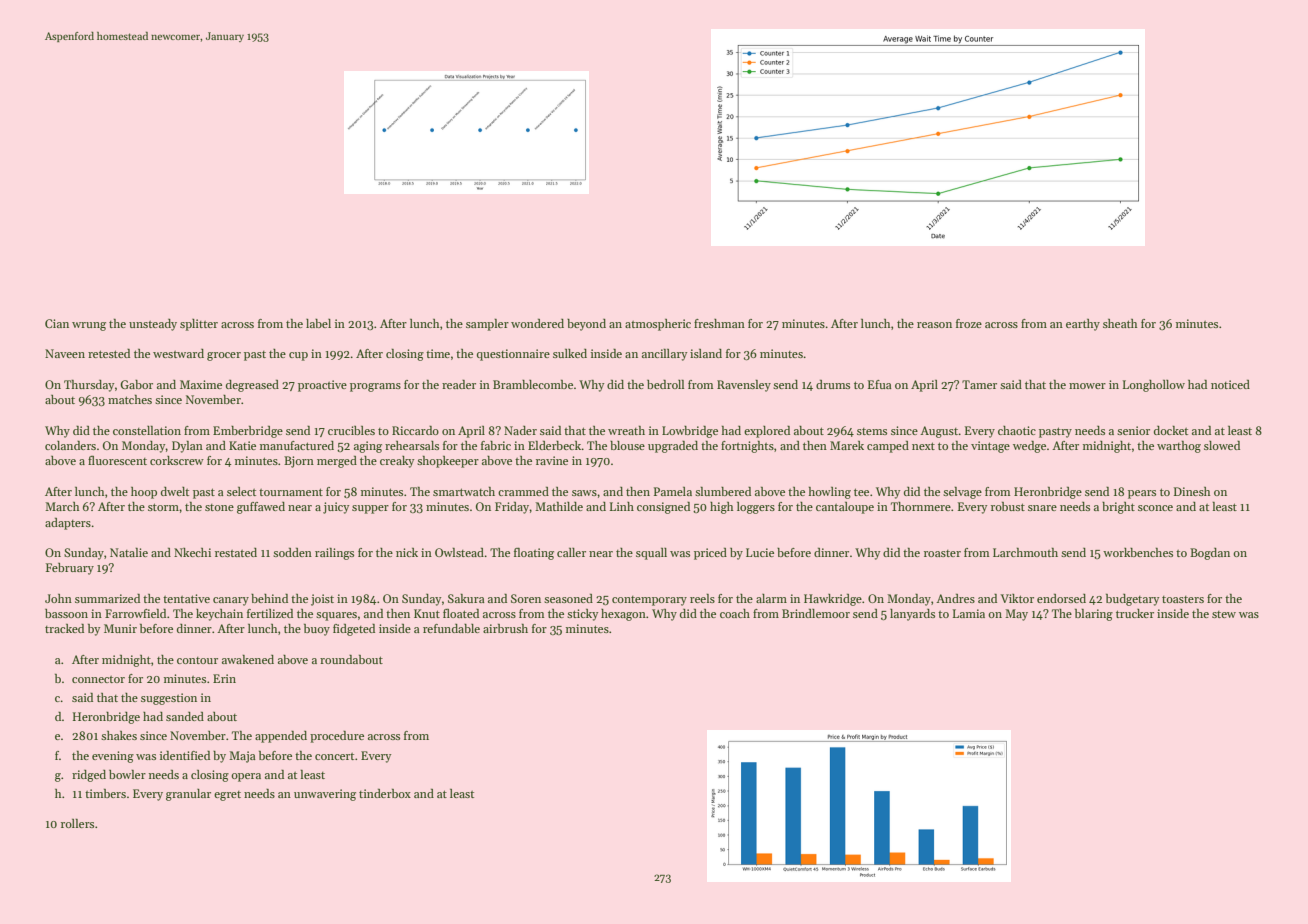  I want to click on mower, so click(1087, 386).
